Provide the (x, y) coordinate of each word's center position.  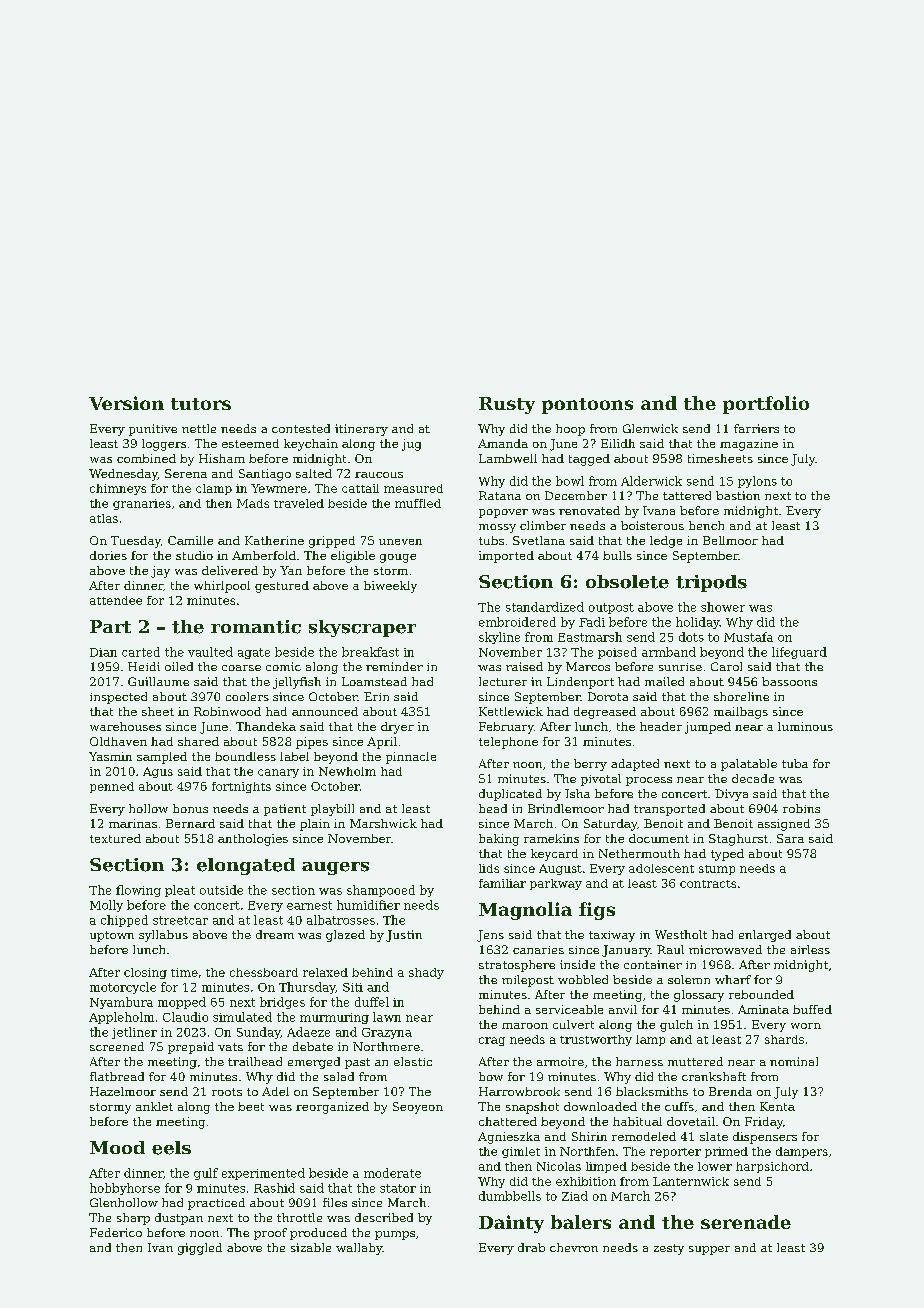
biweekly (390, 587)
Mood (117, 1147)
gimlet (521, 1152)
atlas (104, 518)
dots (691, 637)
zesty (669, 1249)
